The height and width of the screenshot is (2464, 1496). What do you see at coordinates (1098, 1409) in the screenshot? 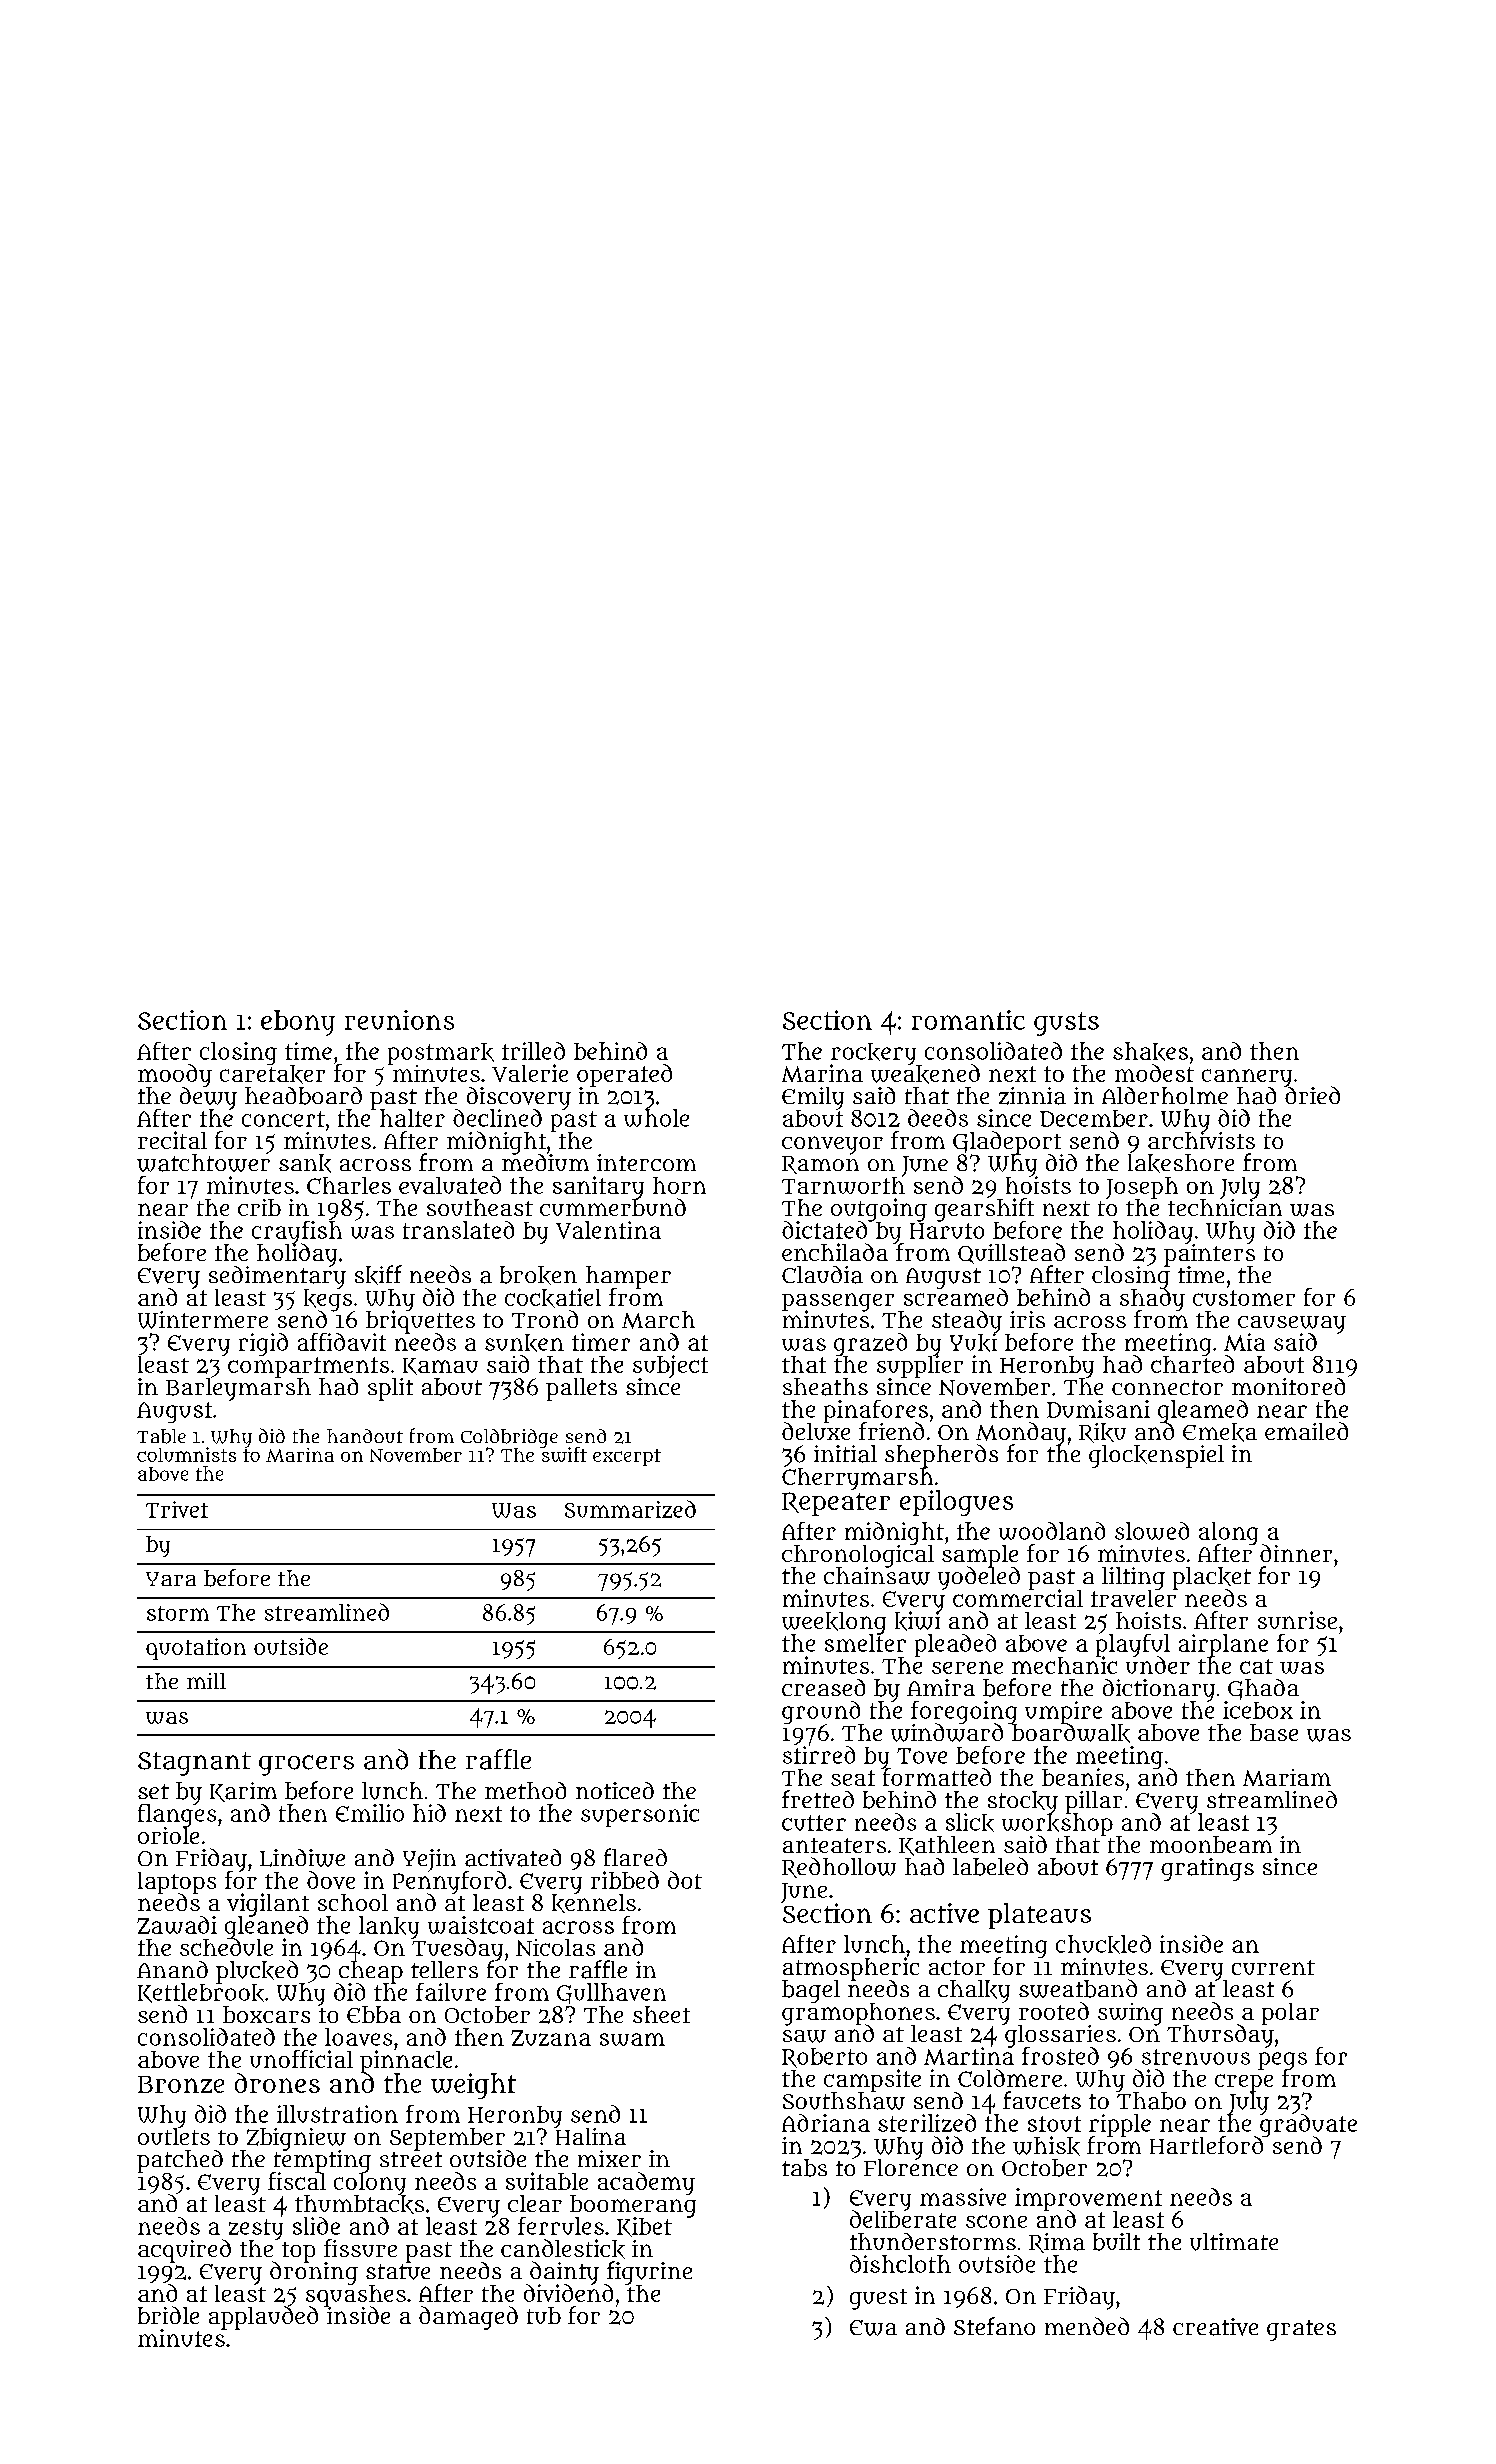
I see `Dumisani` at bounding box center [1098, 1409].
